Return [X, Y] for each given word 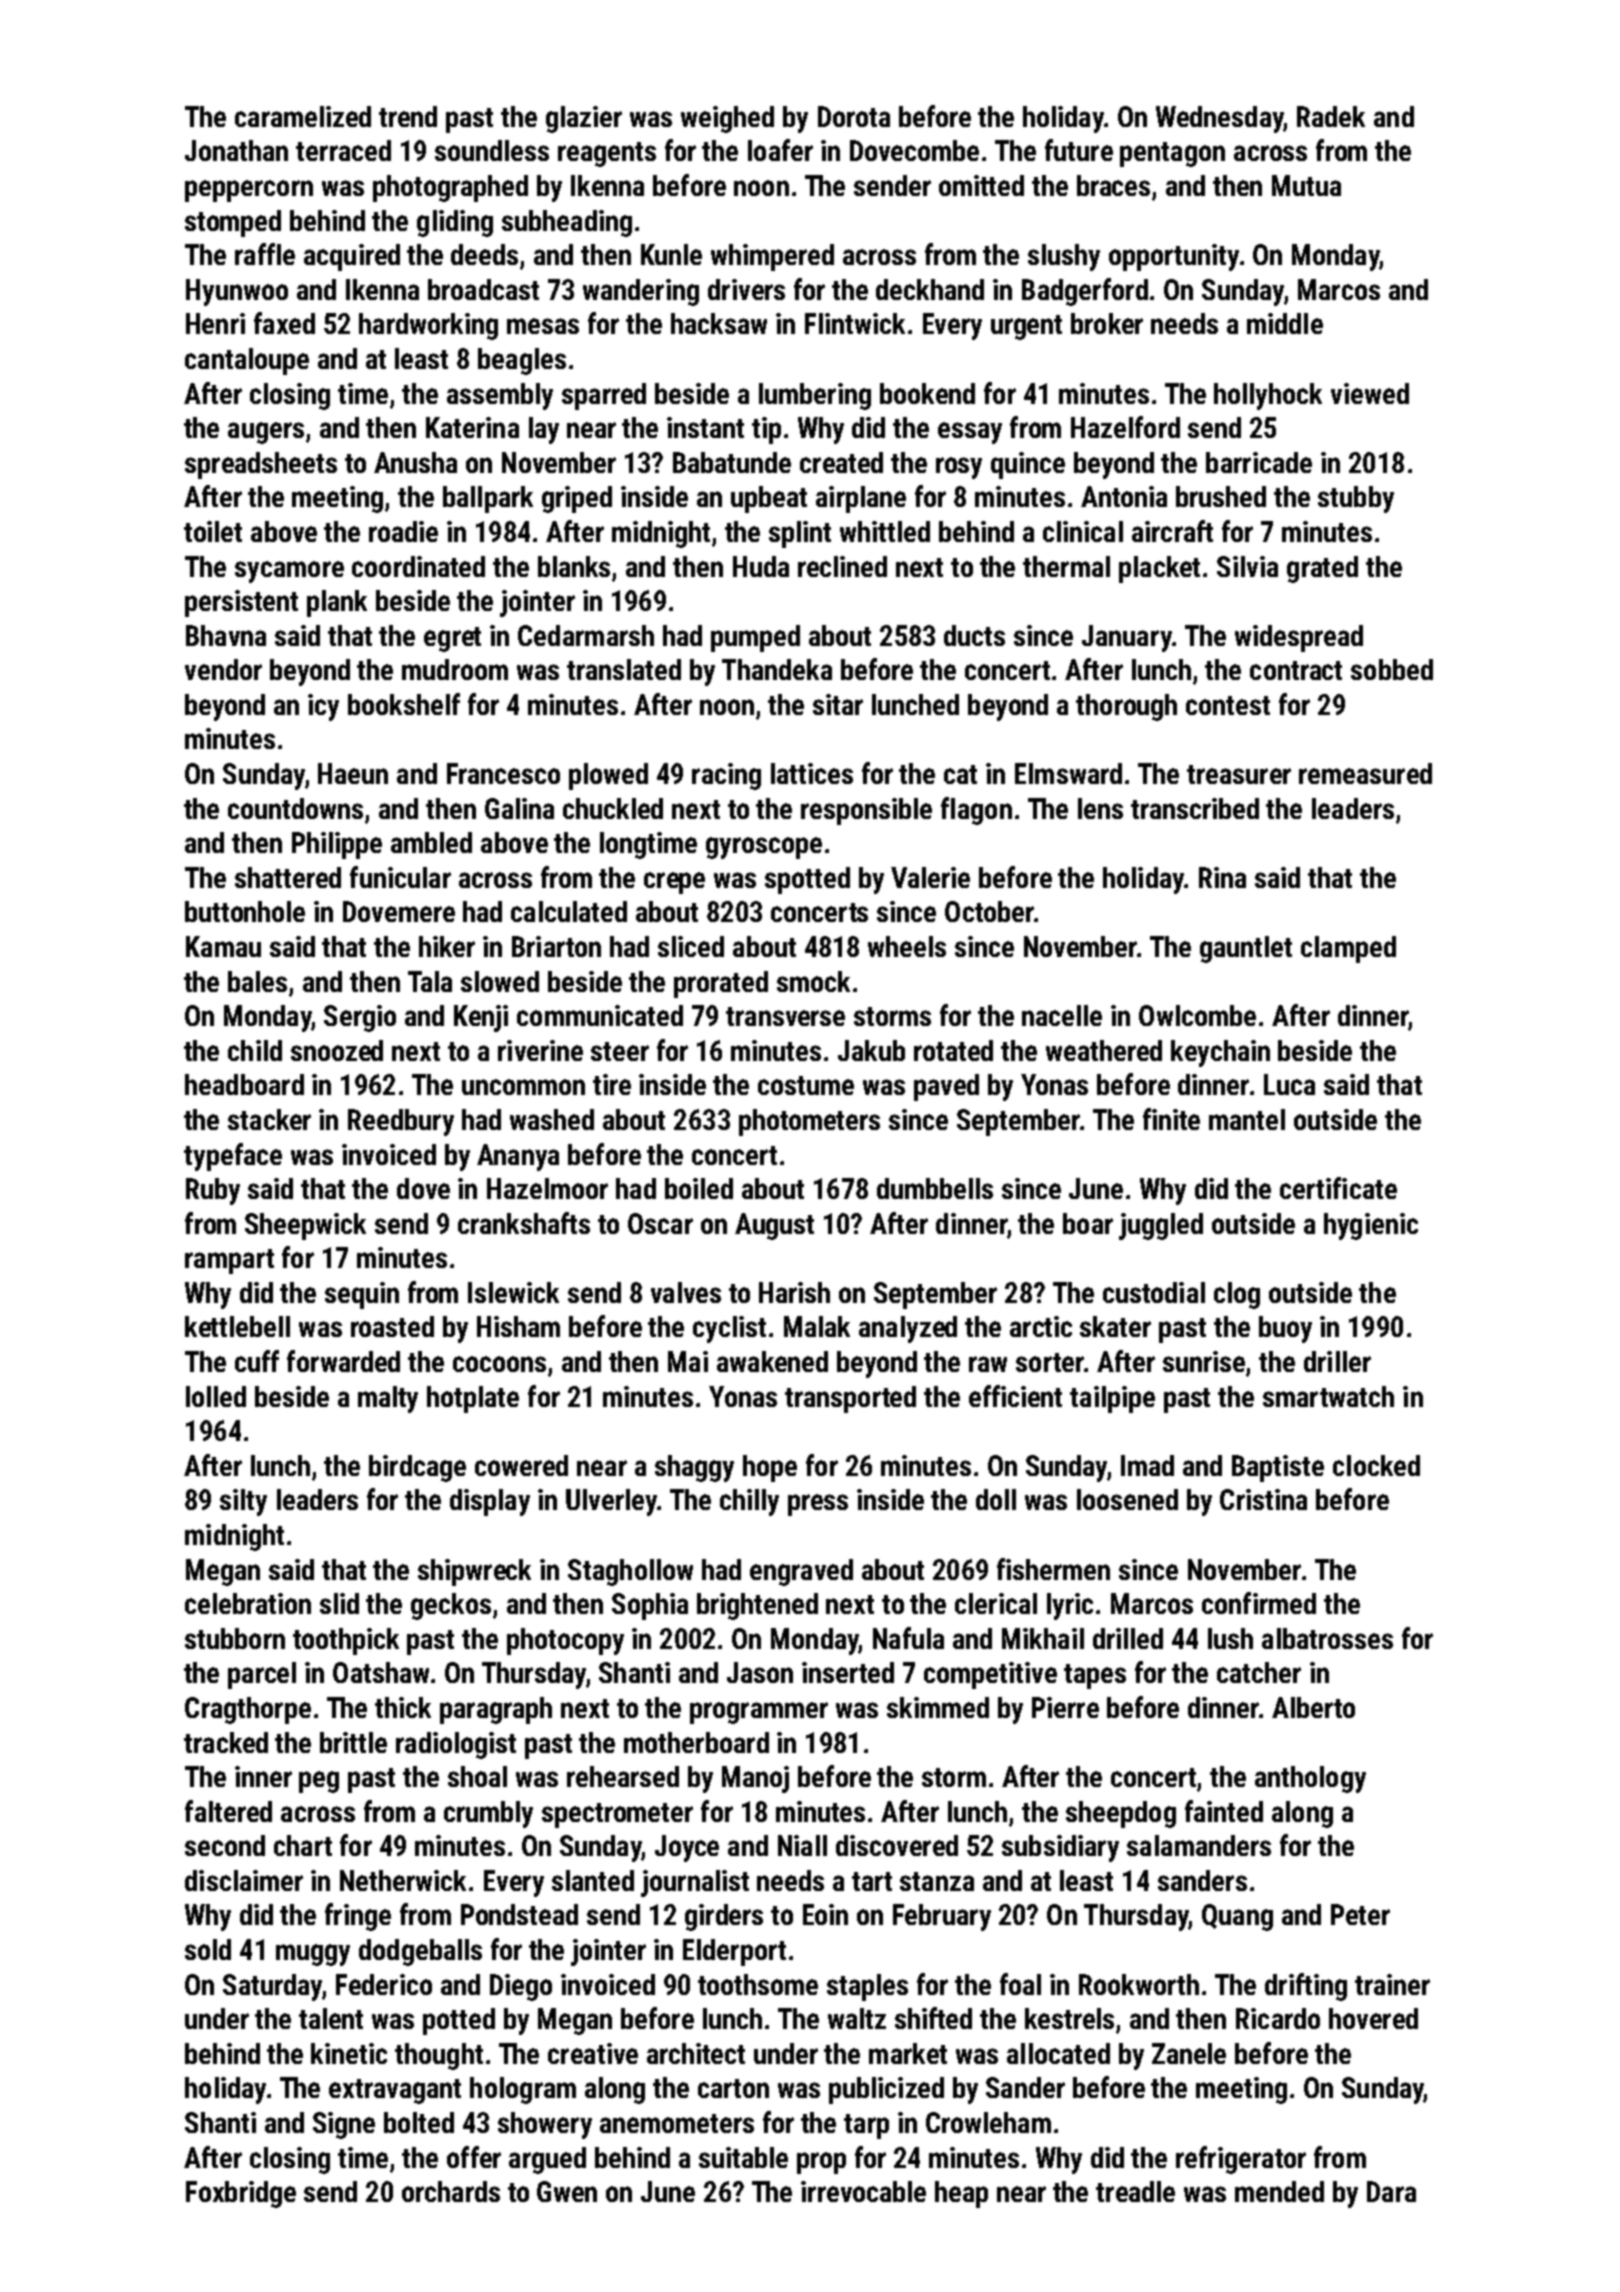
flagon [976, 811]
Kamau [223, 946]
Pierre [1065, 1707]
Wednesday [1219, 119]
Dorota [854, 116]
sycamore [289, 572]
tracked [226, 1742]
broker [1107, 323]
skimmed [938, 1707]
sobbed [1392, 669]
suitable [743, 2157]
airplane [861, 499]
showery [545, 2125]
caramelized [303, 116]
